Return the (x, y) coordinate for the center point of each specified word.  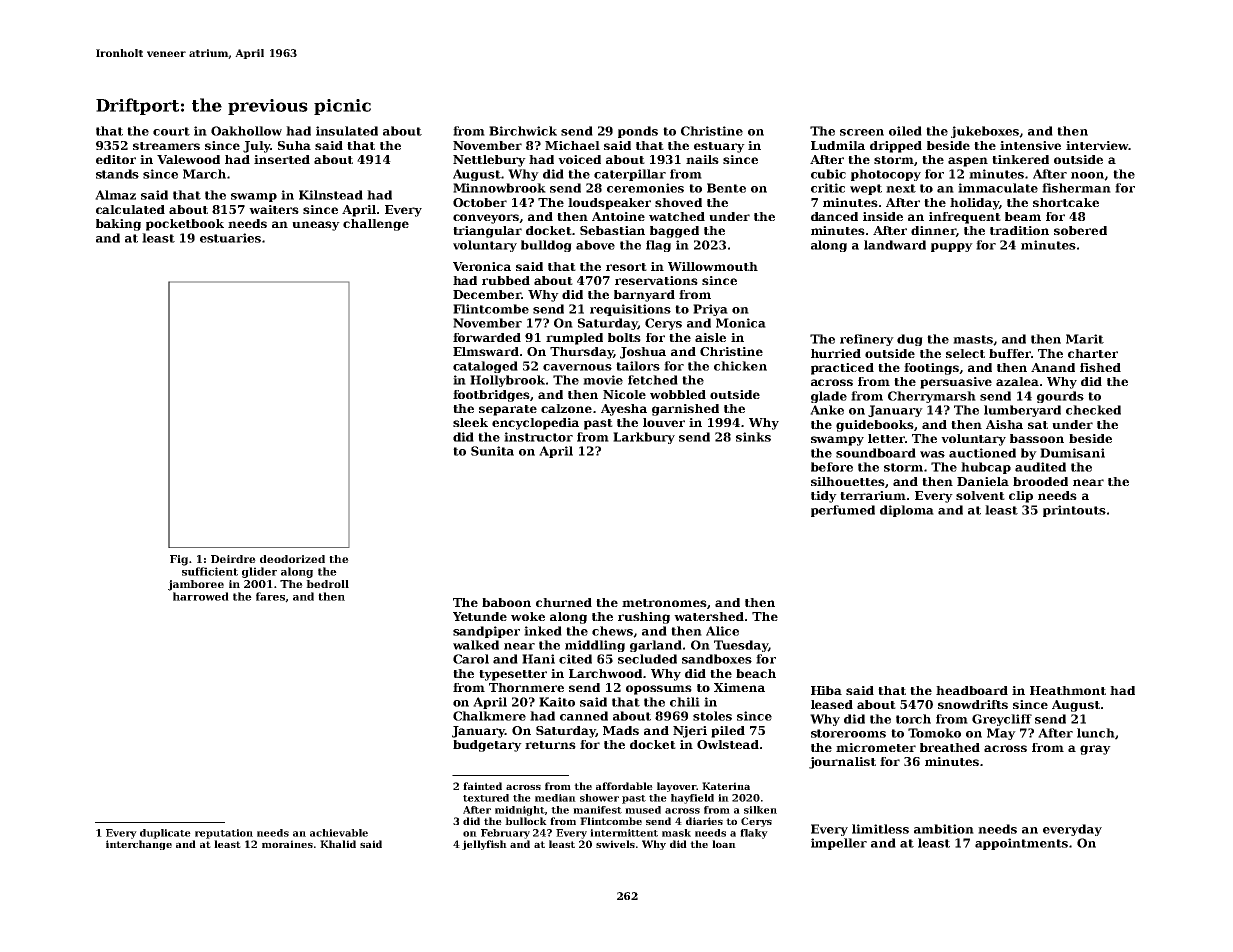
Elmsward (486, 351)
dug (910, 340)
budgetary (487, 746)
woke (528, 616)
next (901, 188)
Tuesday (741, 646)
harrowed (201, 596)
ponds (638, 132)
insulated (347, 131)
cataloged (485, 367)
